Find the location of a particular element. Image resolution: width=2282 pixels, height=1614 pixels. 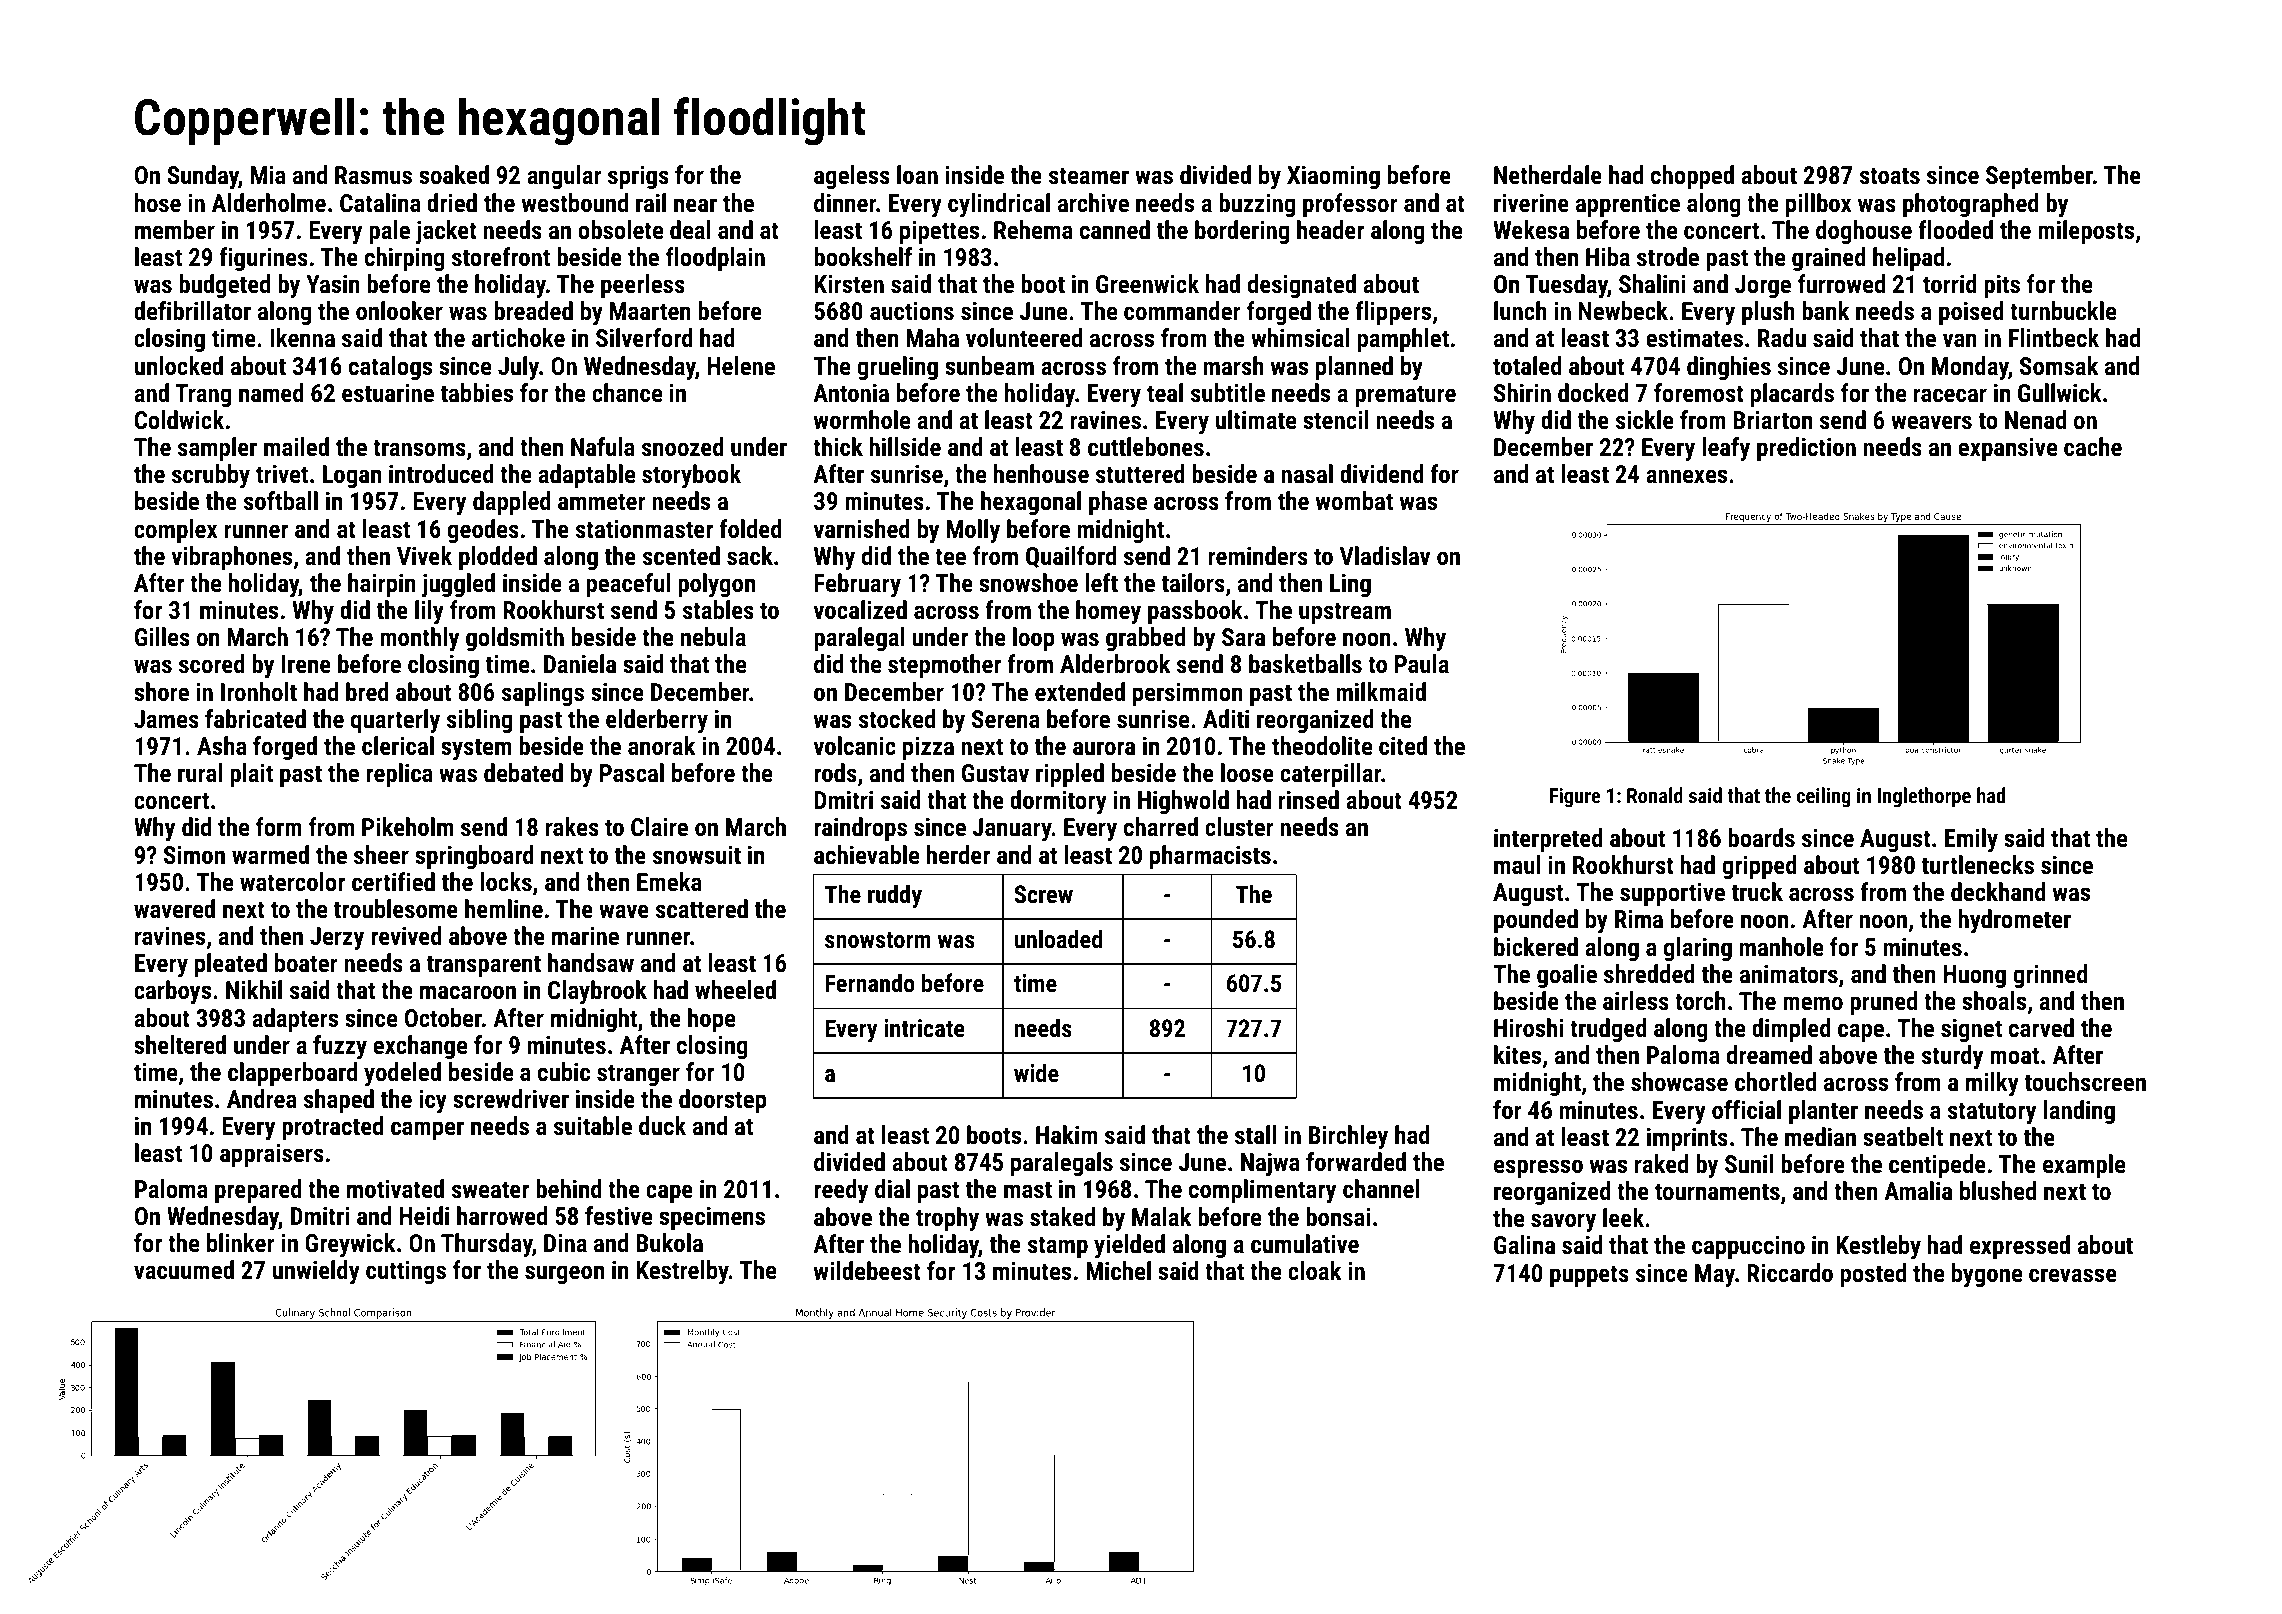

annexes is located at coordinates (1686, 476).
